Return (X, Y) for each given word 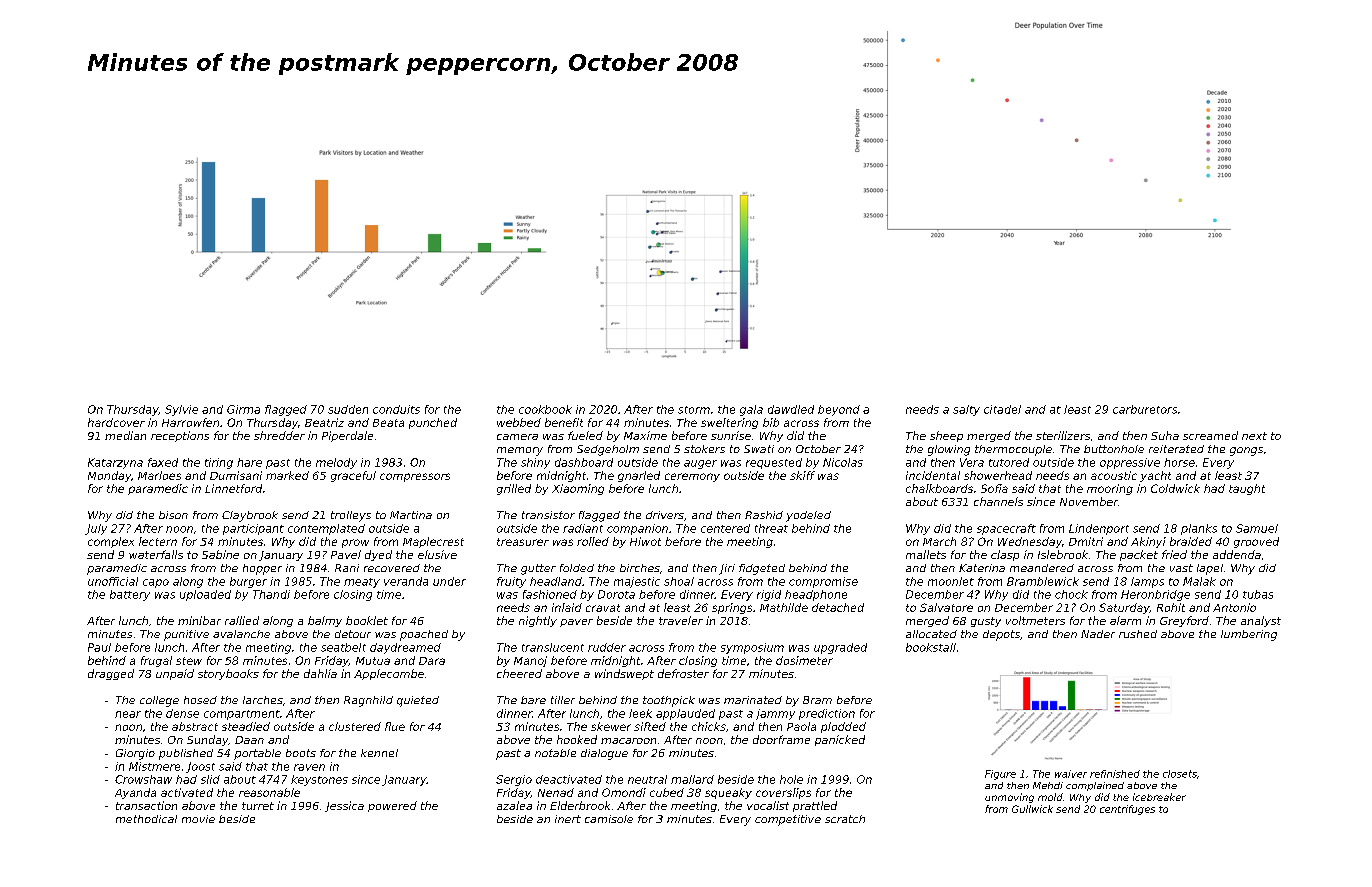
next (1254, 436)
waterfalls (156, 554)
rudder (607, 647)
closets (1180, 774)
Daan (249, 740)
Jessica (344, 806)
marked (287, 475)
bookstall (931, 647)
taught (1247, 489)
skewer (611, 726)
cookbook (545, 409)
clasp (1005, 555)
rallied (242, 620)
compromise (823, 582)
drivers (665, 515)
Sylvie (181, 410)
